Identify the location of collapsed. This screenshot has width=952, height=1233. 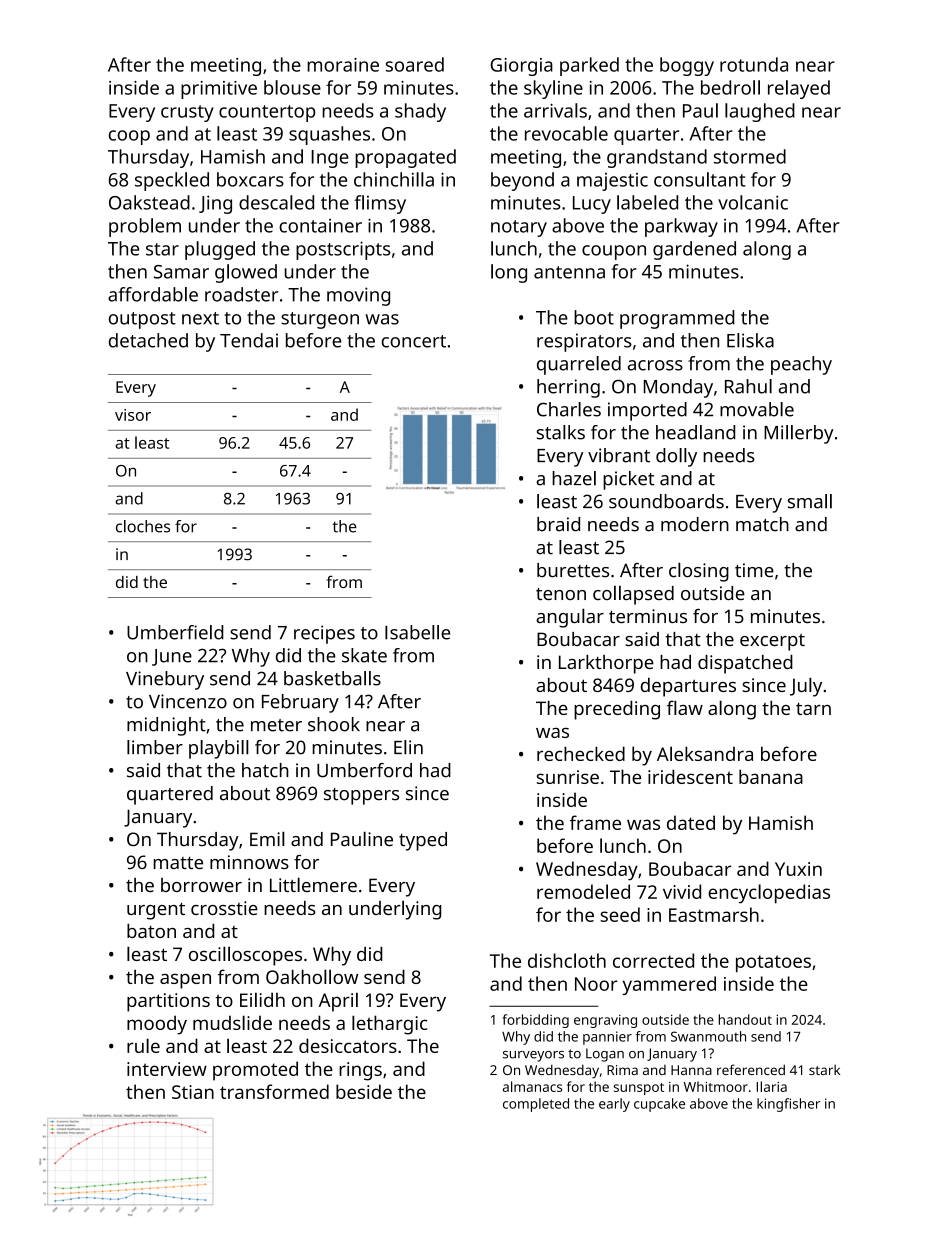
(633, 595).
